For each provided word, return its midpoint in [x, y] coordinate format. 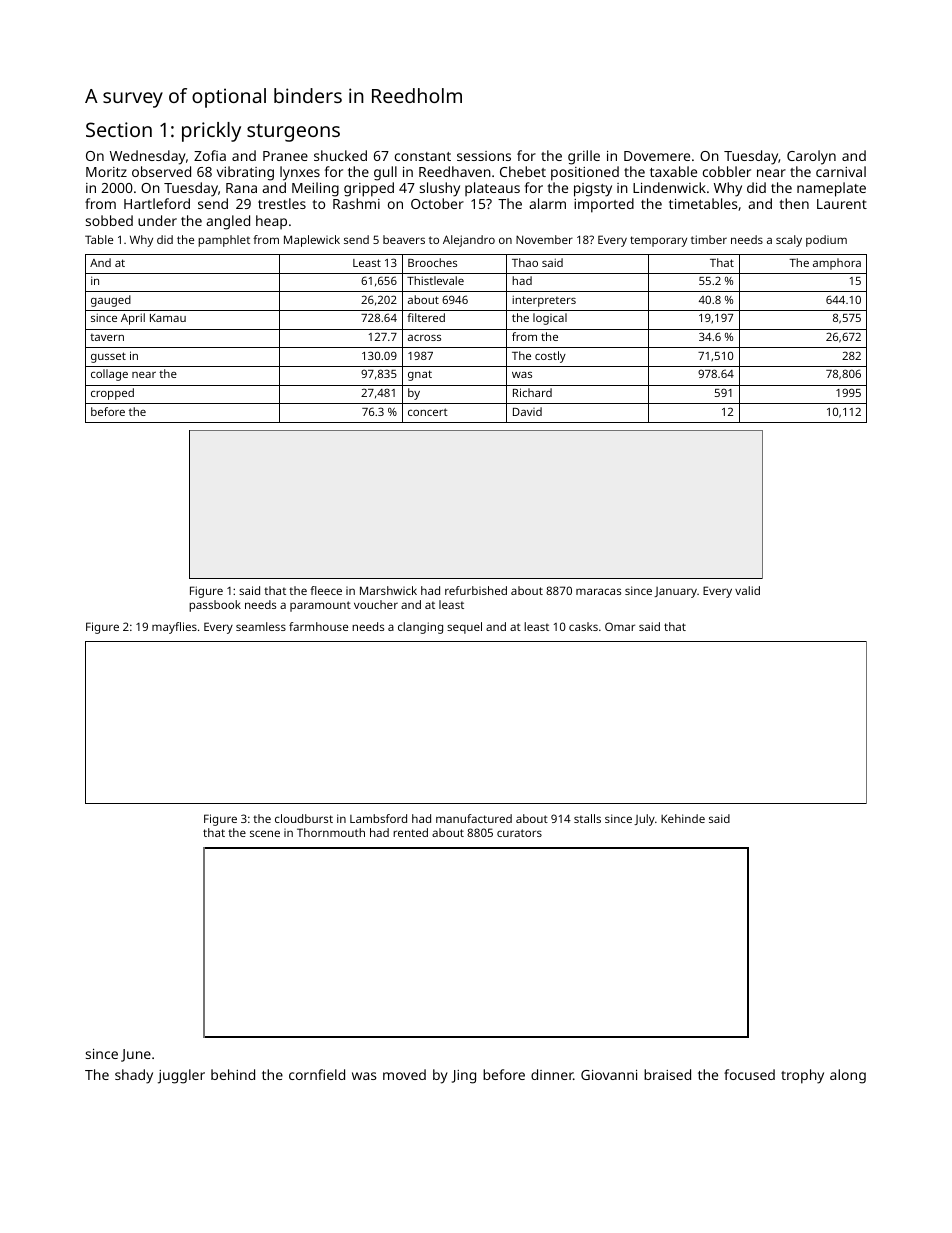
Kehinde [683, 818]
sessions [484, 156]
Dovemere [657, 156]
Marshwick [388, 590]
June [136, 1055]
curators [519, 833]
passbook [215, 606]
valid [747, 590]
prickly [211, 132]
